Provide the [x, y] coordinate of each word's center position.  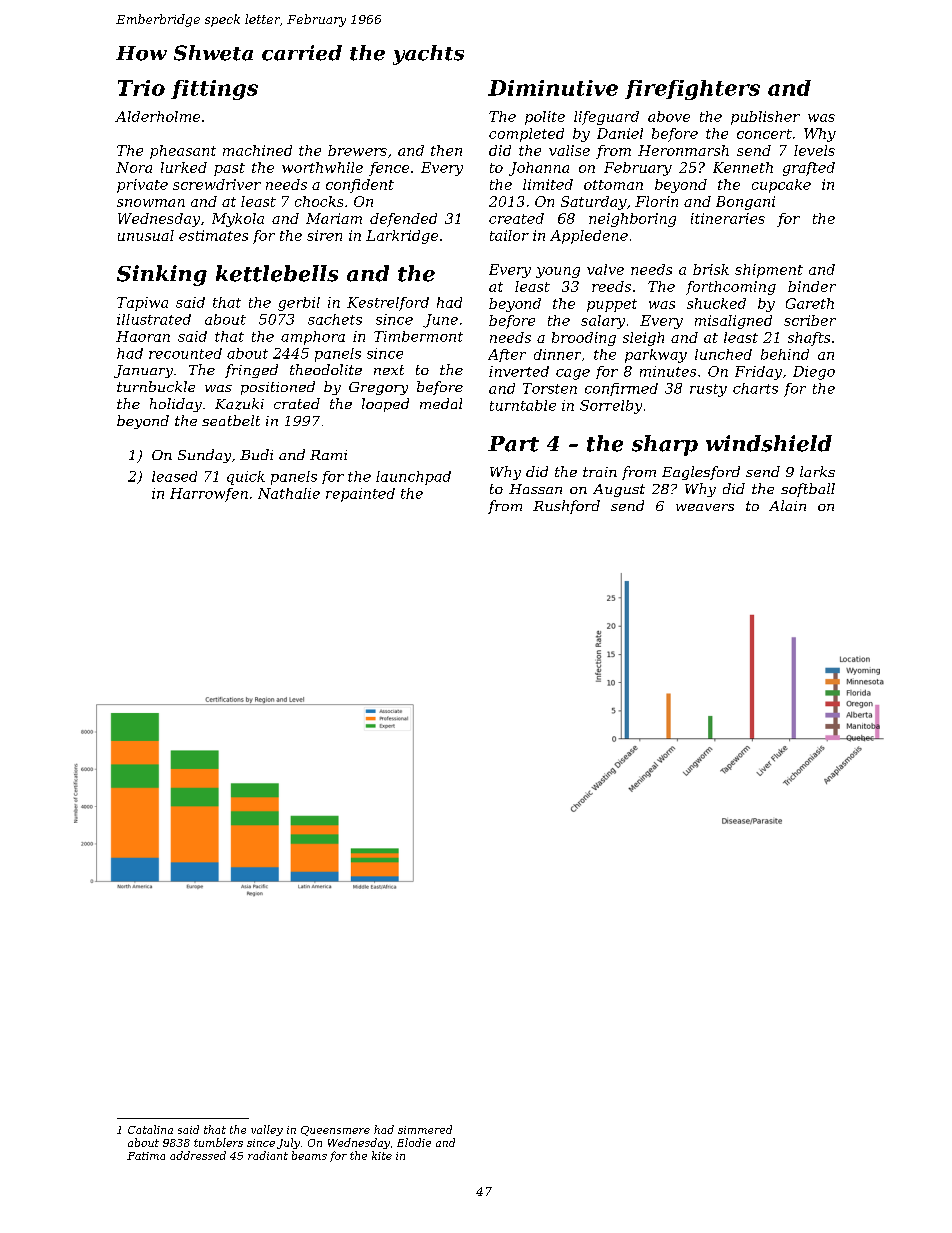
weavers [705, 507]
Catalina [150, 1129]
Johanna [539, 169]
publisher [765, 118]
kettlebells [277, 273]
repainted [360, 495]
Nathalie [289, 493]
